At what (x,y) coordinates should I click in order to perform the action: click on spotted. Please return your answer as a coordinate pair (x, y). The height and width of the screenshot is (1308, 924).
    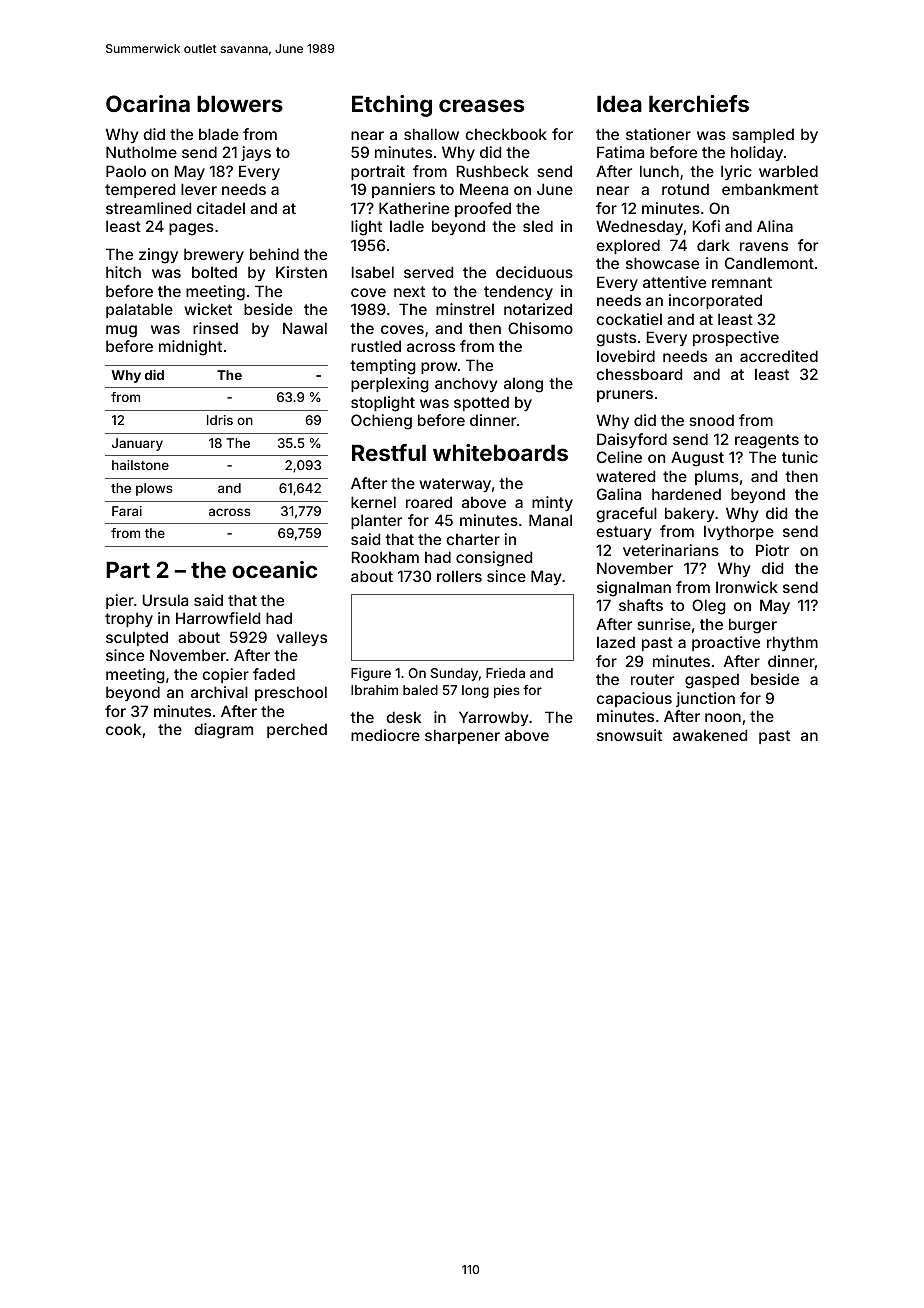
    Looking at the image, I should click on (481, 403).
